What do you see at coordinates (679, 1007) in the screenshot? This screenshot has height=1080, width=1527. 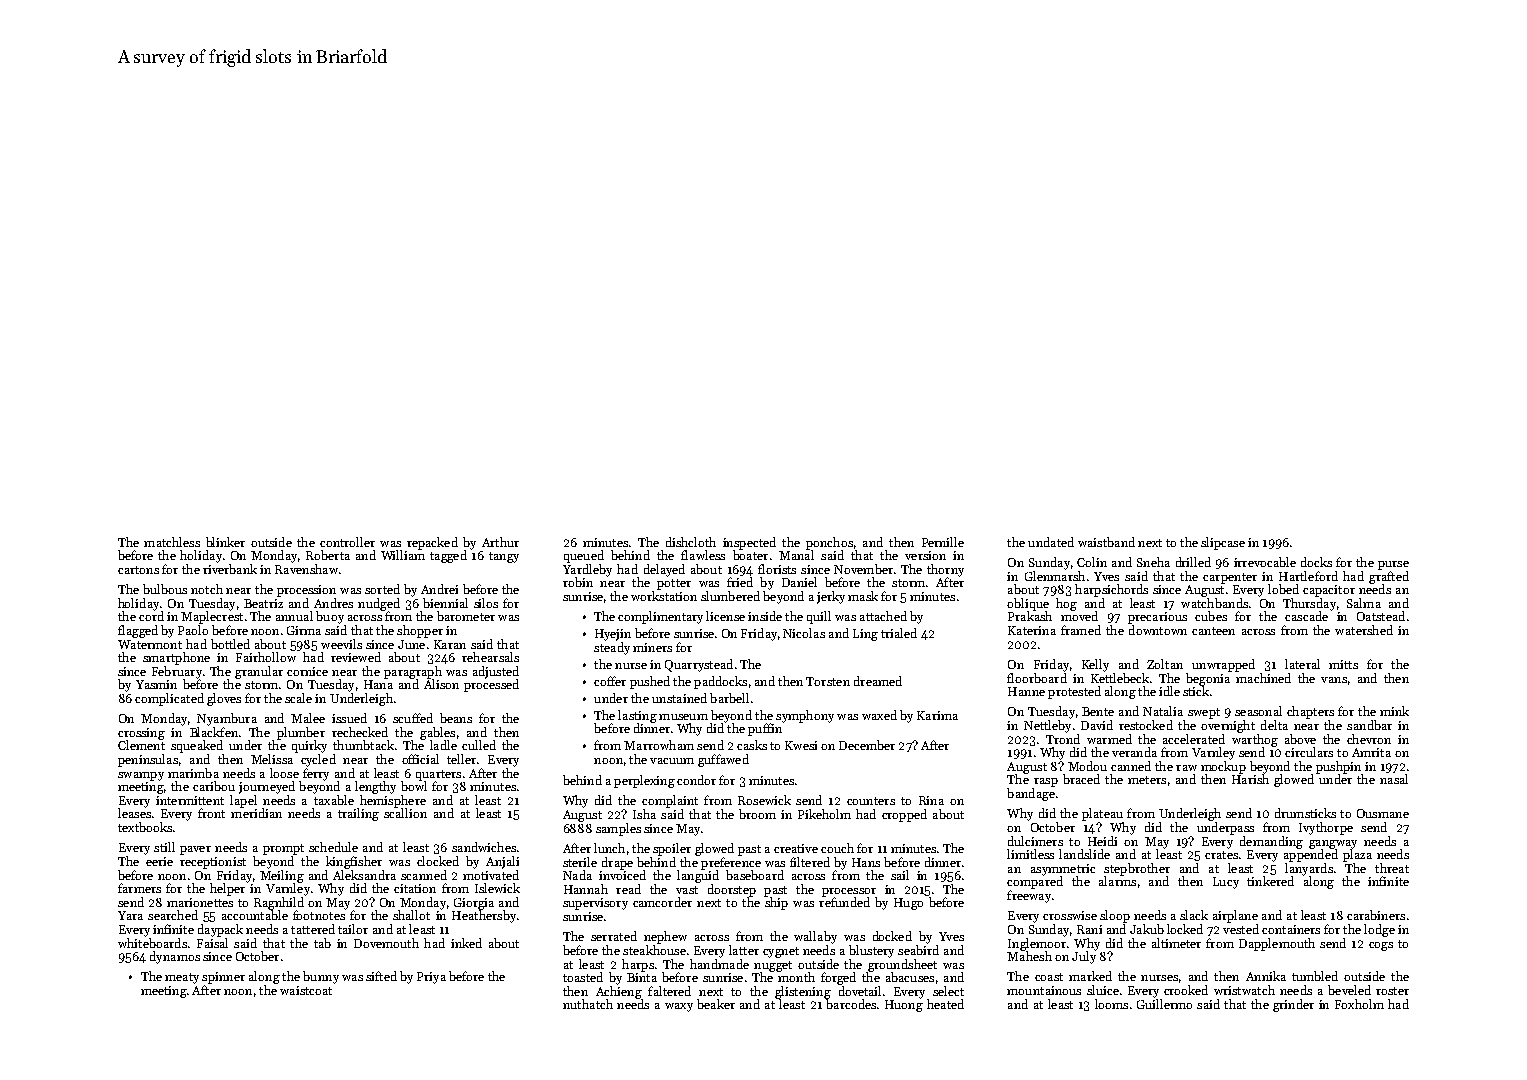 I see `waxy` at bounding box center [679, 1007].
